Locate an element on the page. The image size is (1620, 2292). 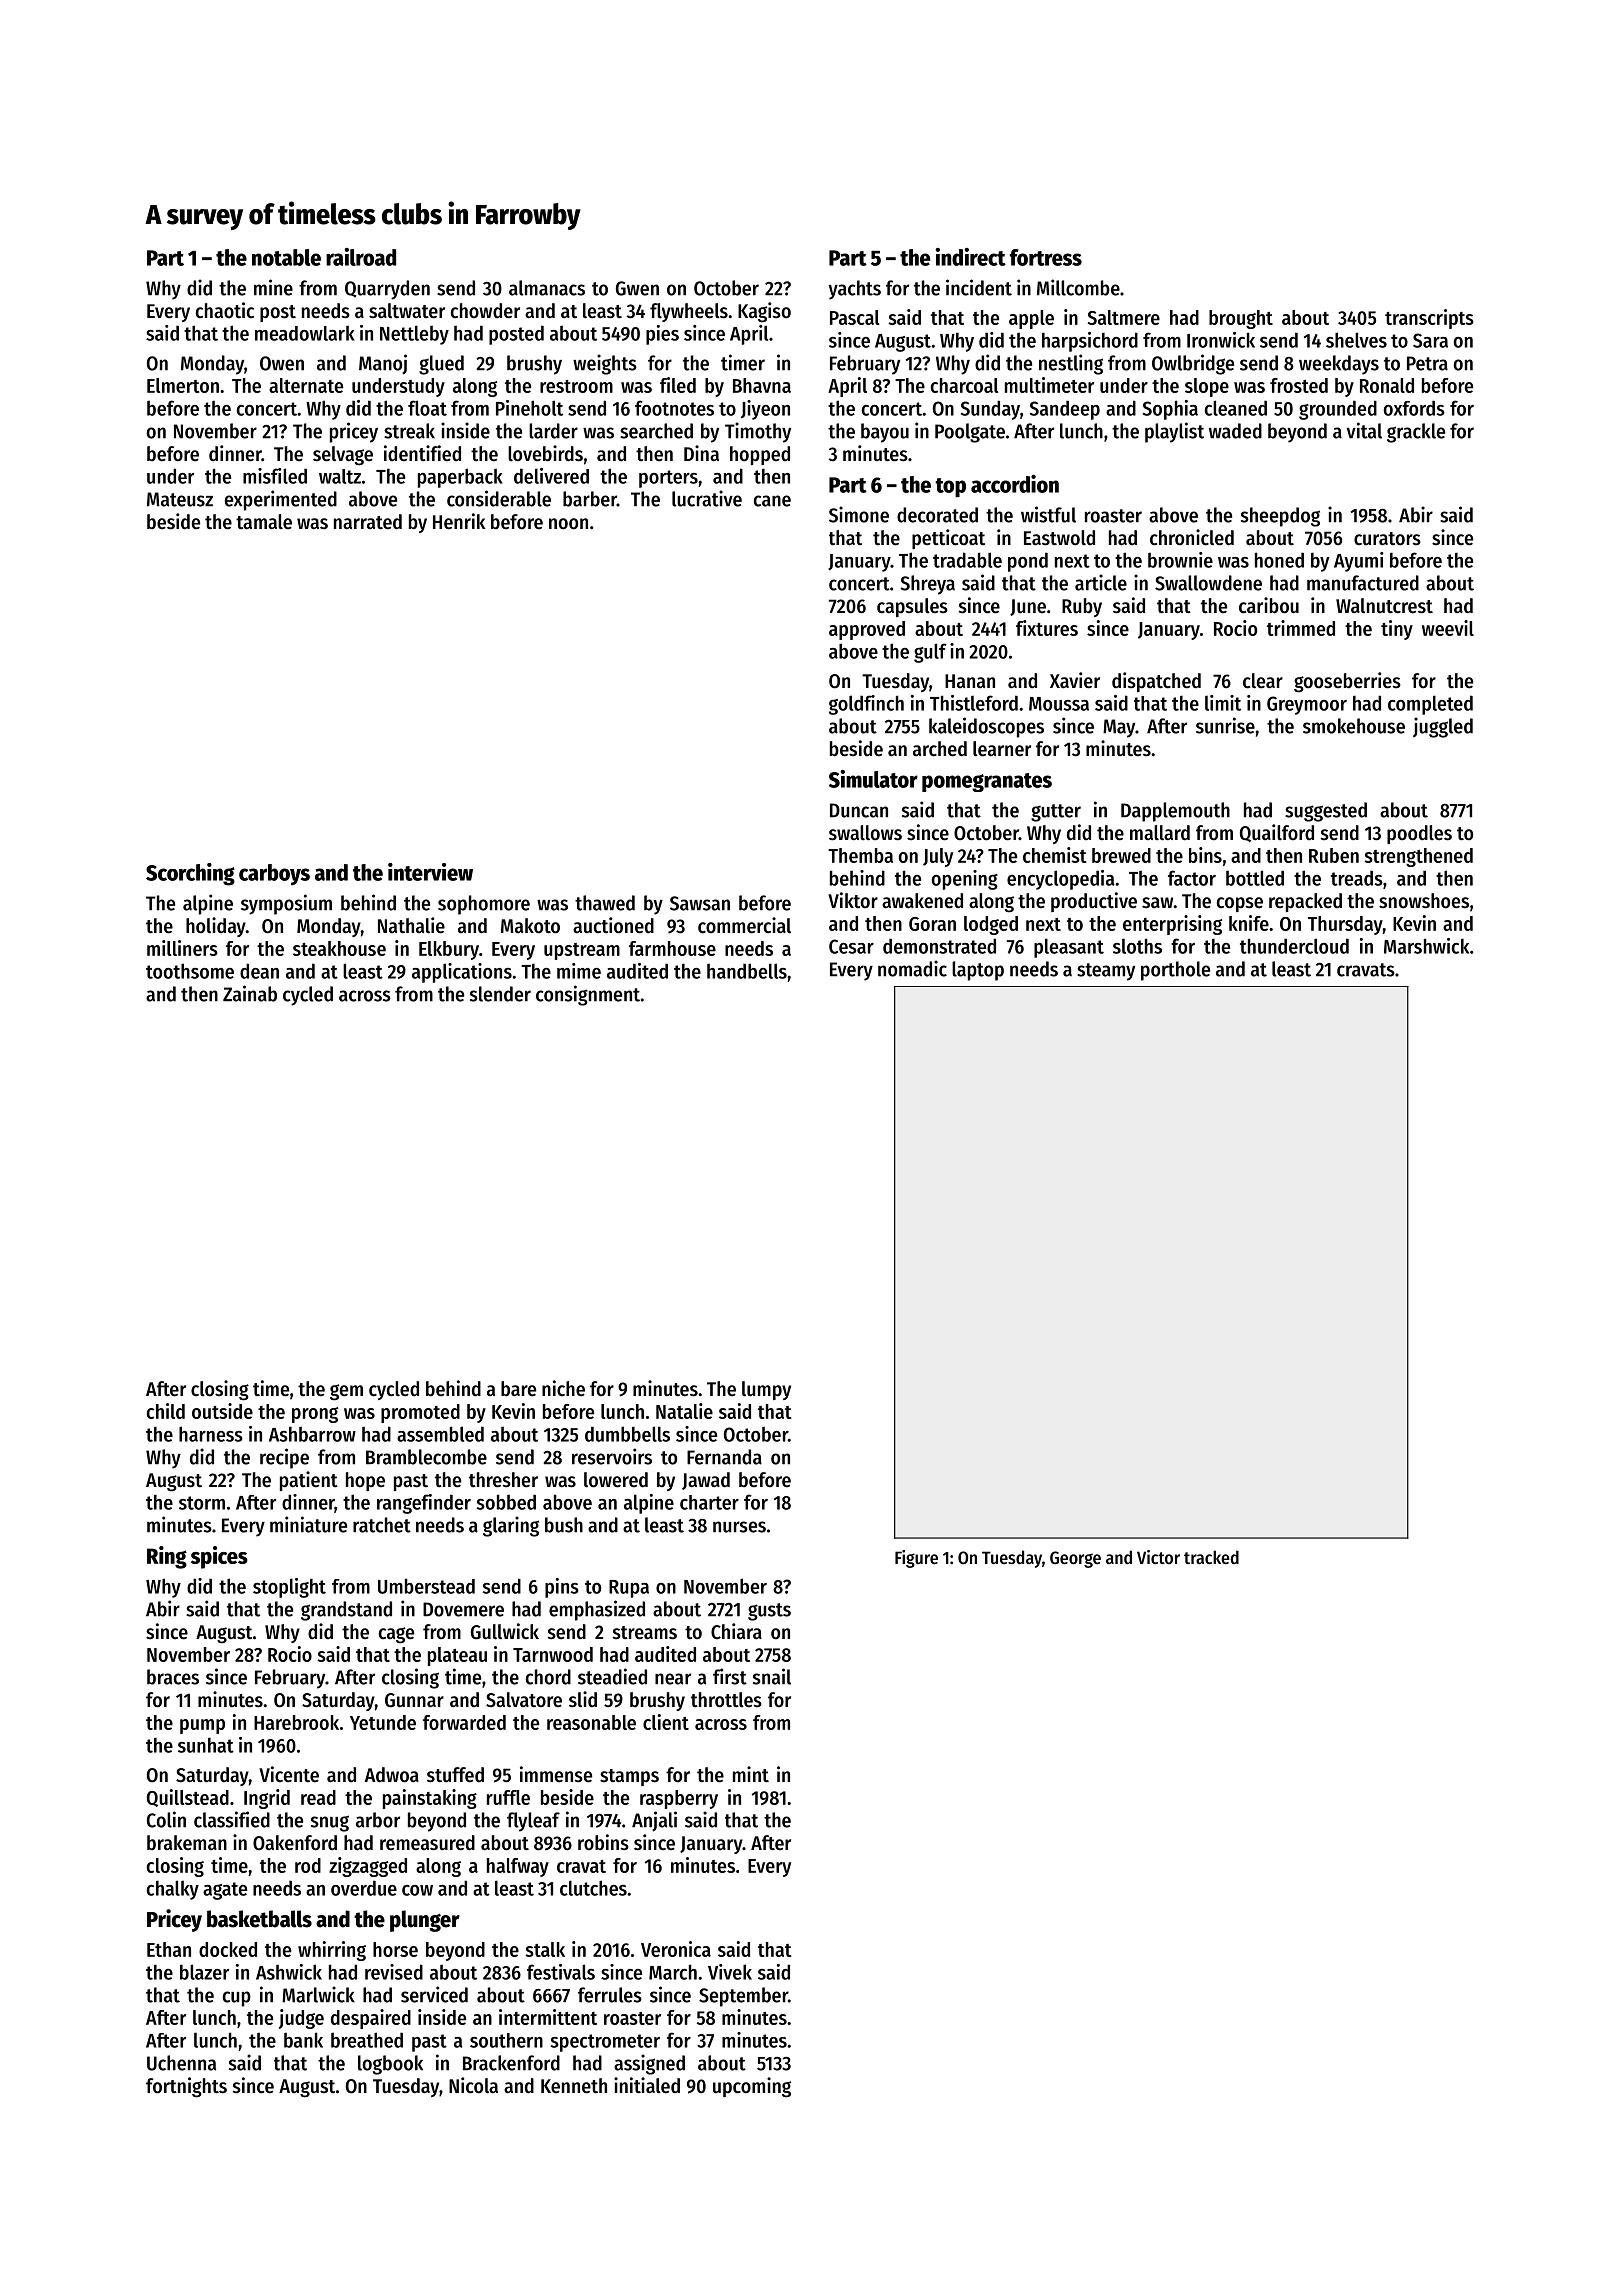
thawed is located at coordinates (605, 903).
